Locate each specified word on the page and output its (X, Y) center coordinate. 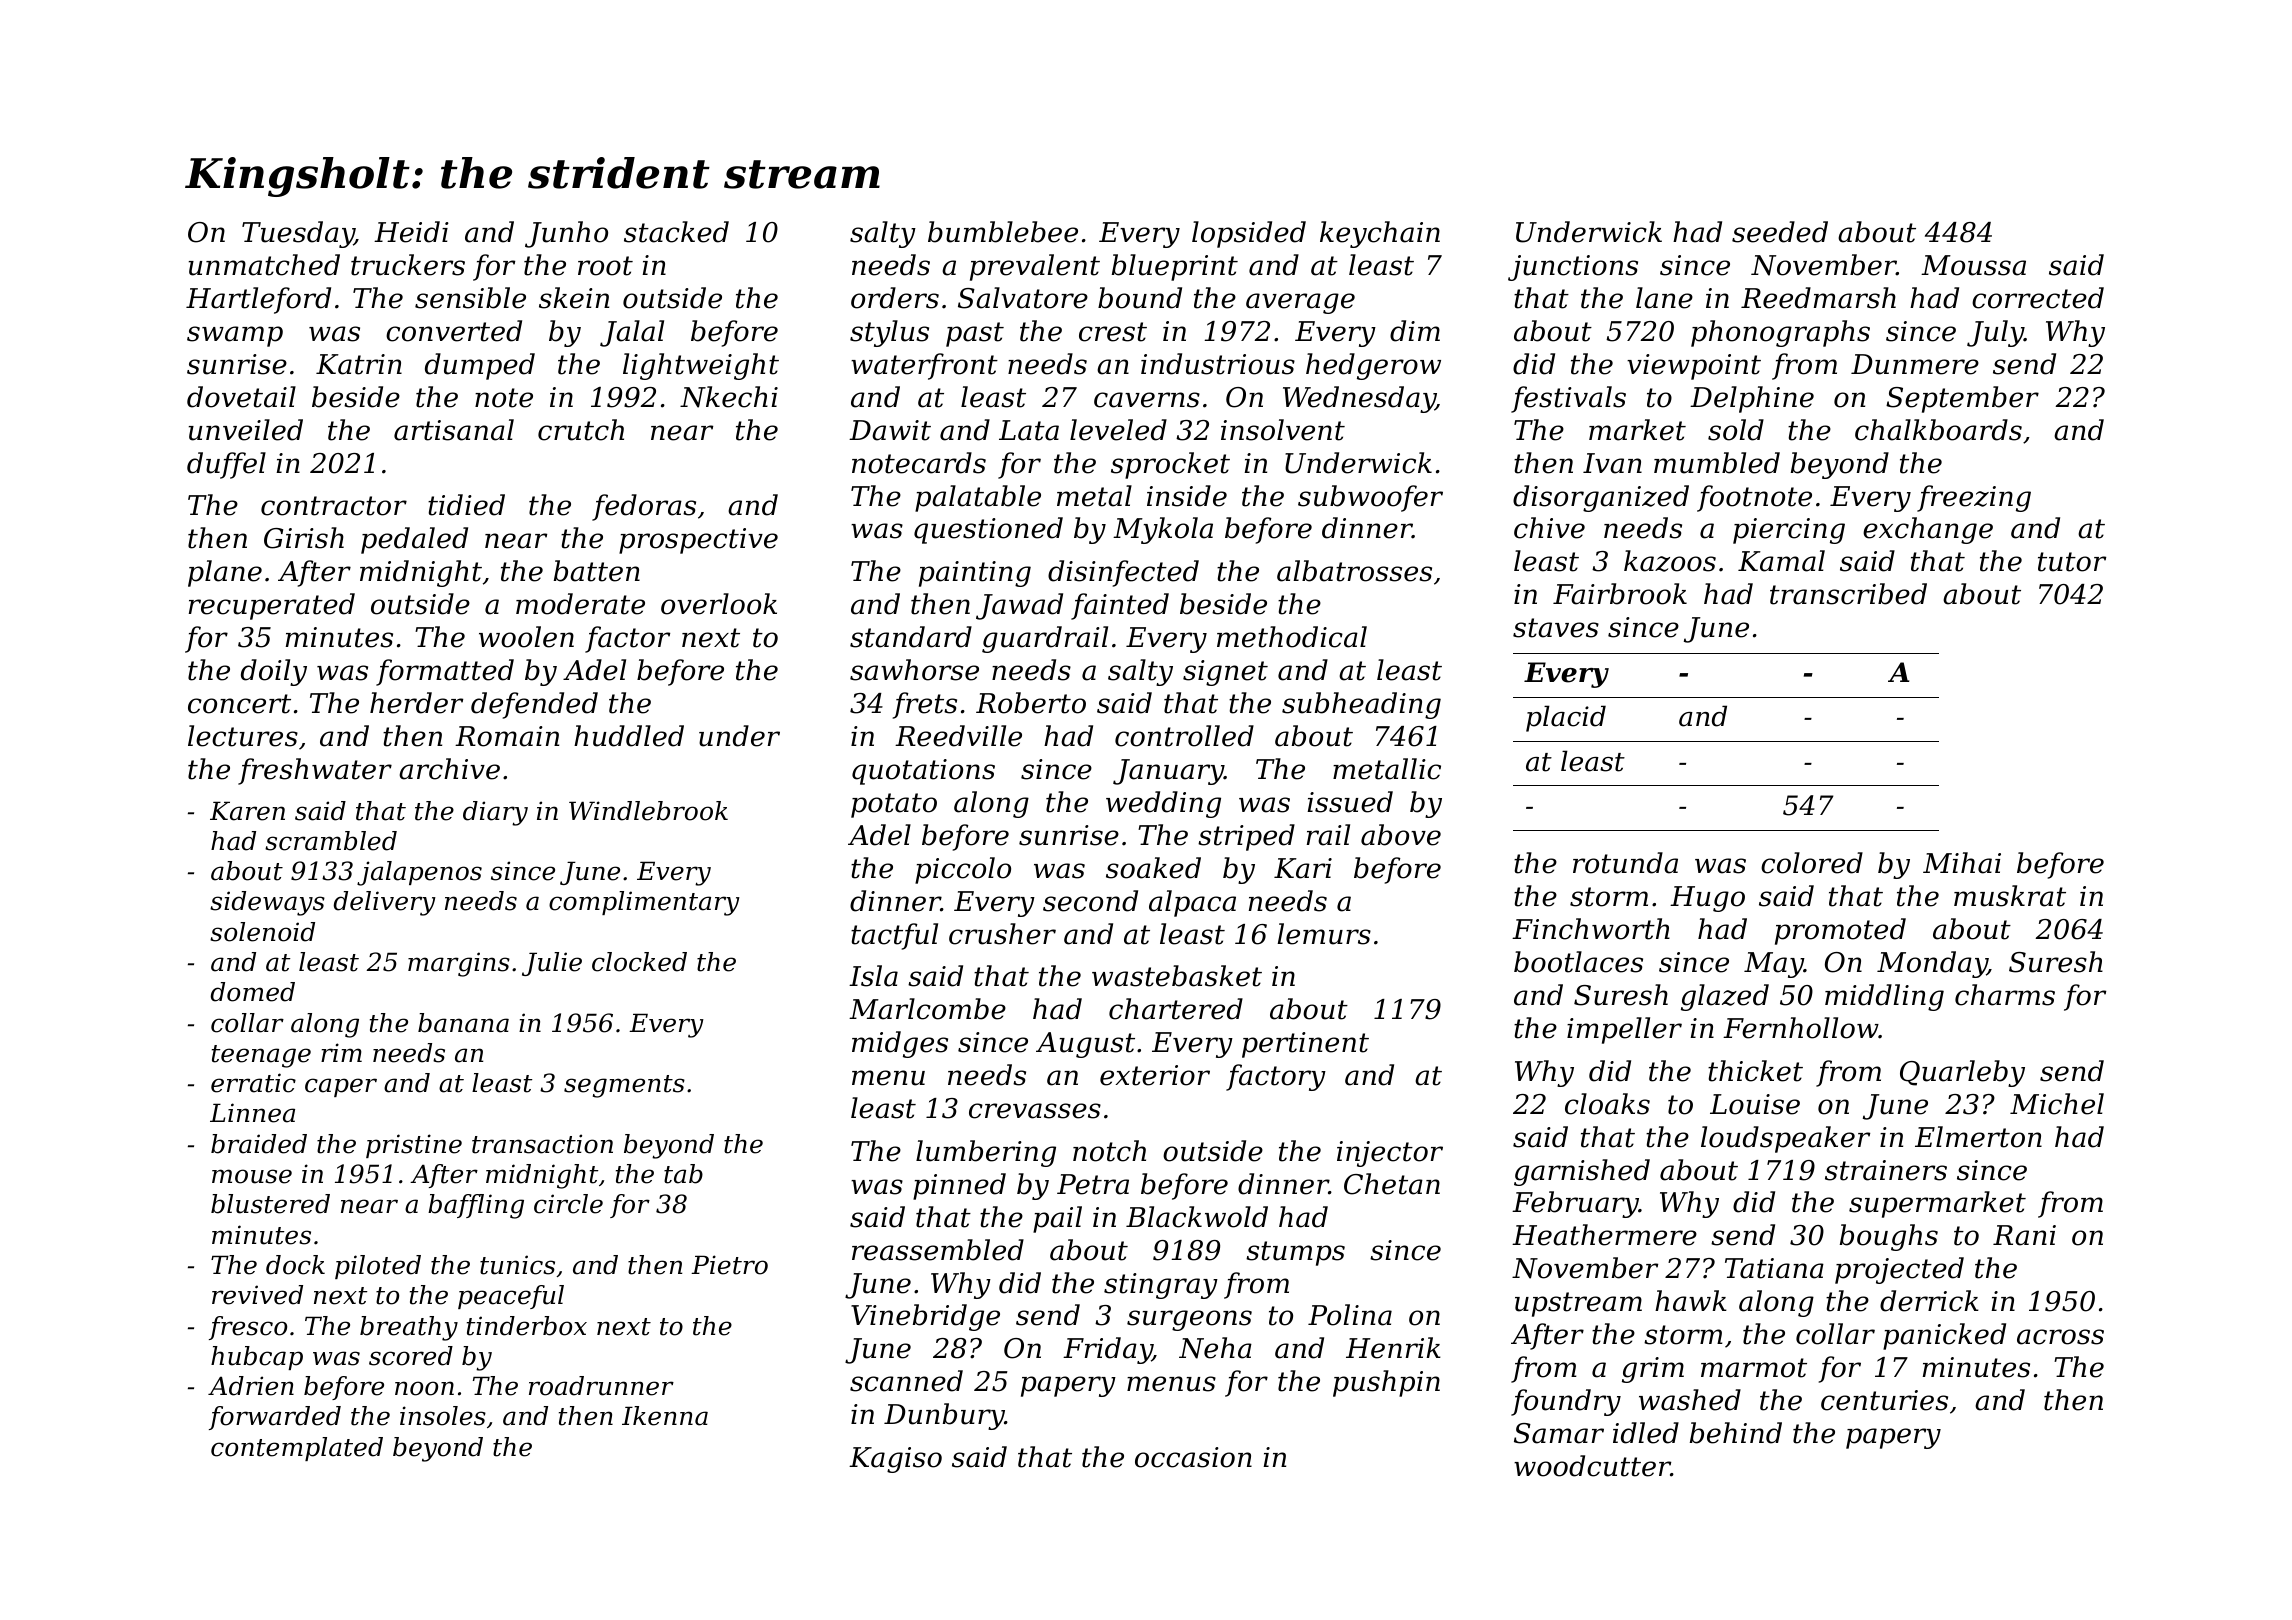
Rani (2024, 1235)
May (1774, 965)
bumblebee (1003, 232)
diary (495, 813)
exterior (1155, 1075)
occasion (1193, 1457)
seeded (1780, 232)
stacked (676, 232)
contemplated (297, 1449)
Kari (1303, 868)
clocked (639, 962)
